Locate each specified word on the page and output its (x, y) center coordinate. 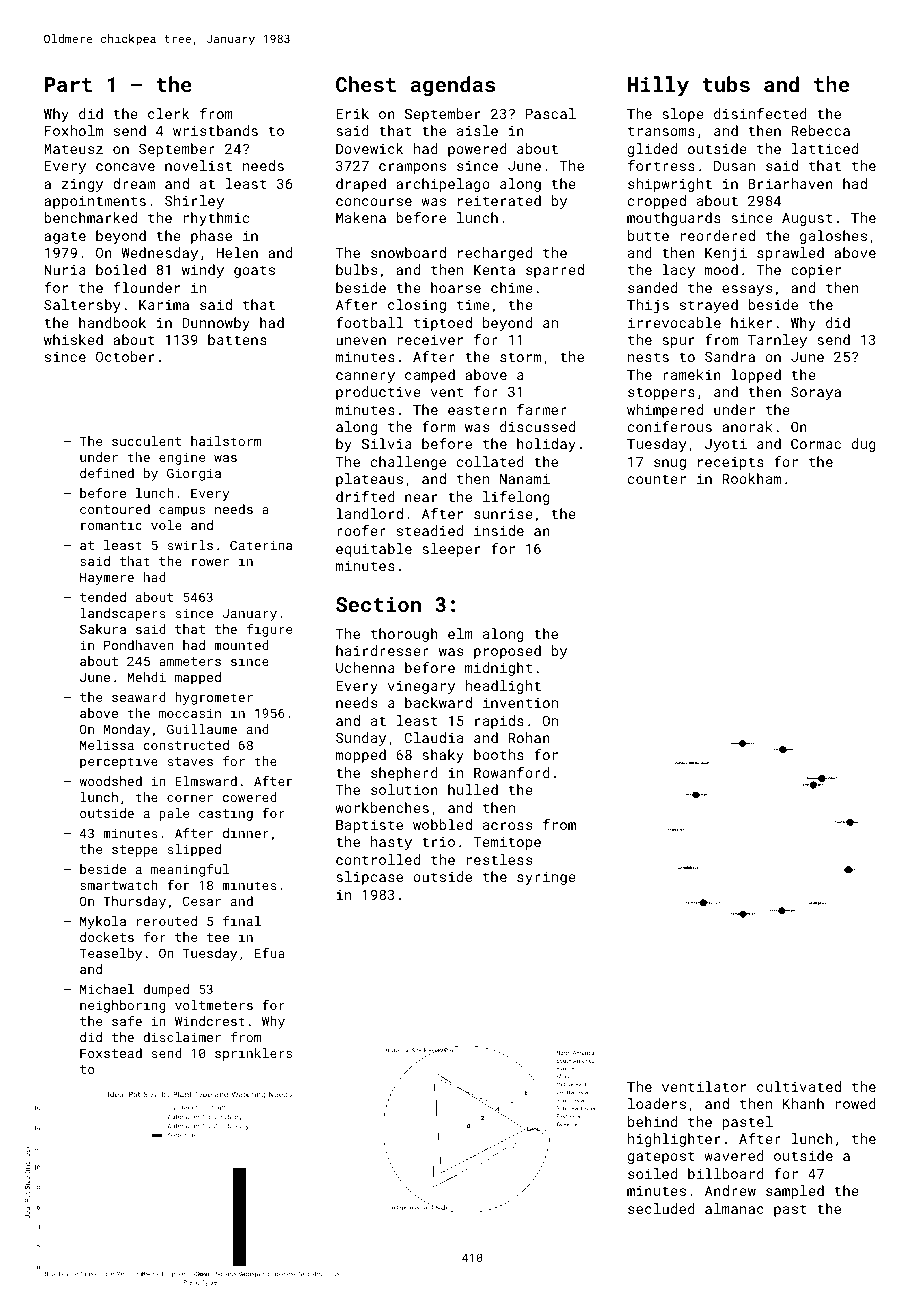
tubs (726, 84)
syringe (546, 878)
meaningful (190, 870)
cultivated (799, 1086)
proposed (507, 652)
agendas (453, 86)
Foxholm (74, 130)
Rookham (752, 478)
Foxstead (111, 1053)
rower (210, 562)
